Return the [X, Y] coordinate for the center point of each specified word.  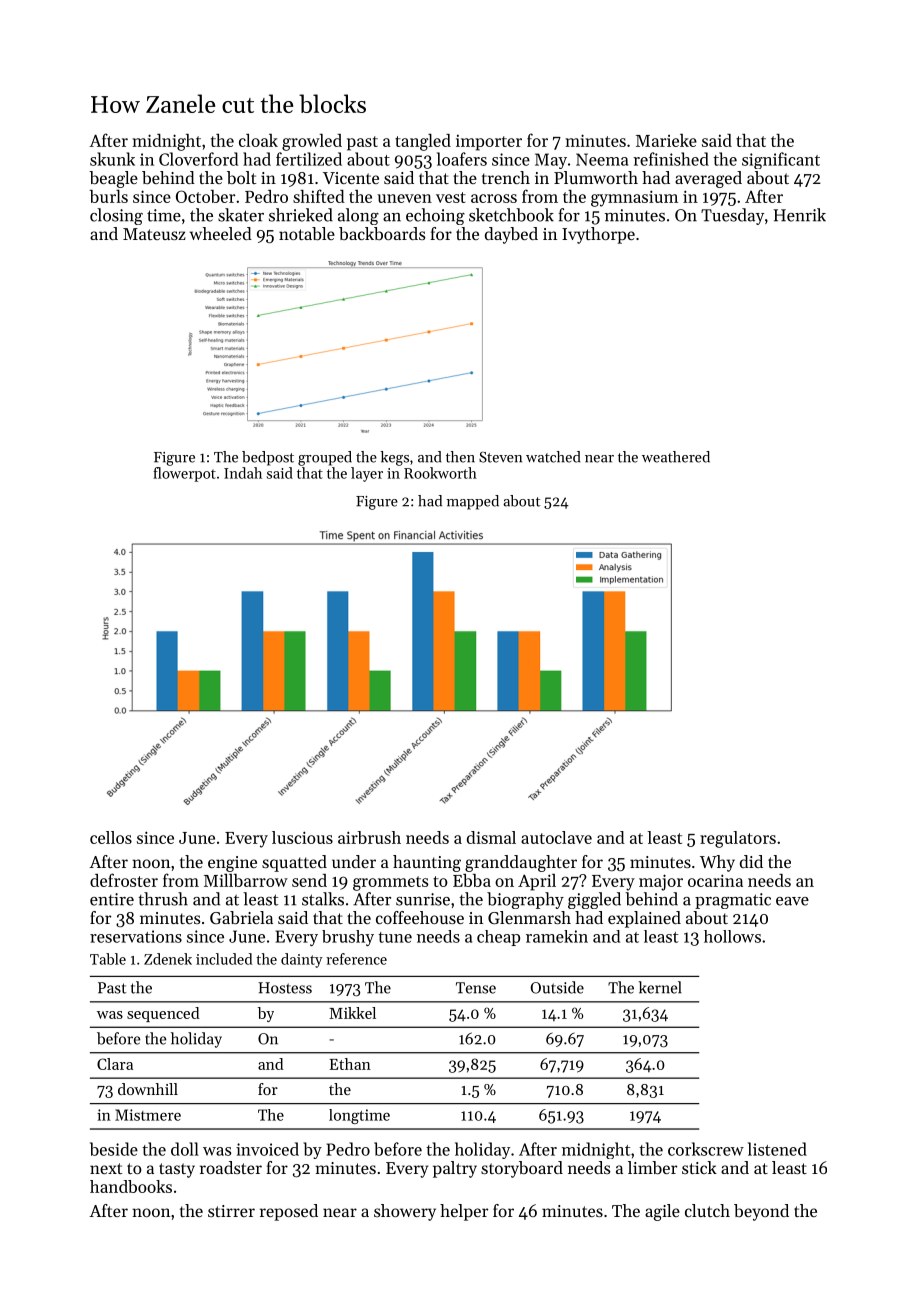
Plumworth [596, 177]
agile [662, 1212]
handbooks [131, 1186]
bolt [241, 177]
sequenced [163, 1014]
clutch [707, 1210]
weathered [676, 457]
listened [777, 1149]
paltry [455, 1169]
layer [367, 474]
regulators [738, 839]
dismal [491, 837]
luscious [302, 837]
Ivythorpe [598, 235]
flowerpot [184, 474]
